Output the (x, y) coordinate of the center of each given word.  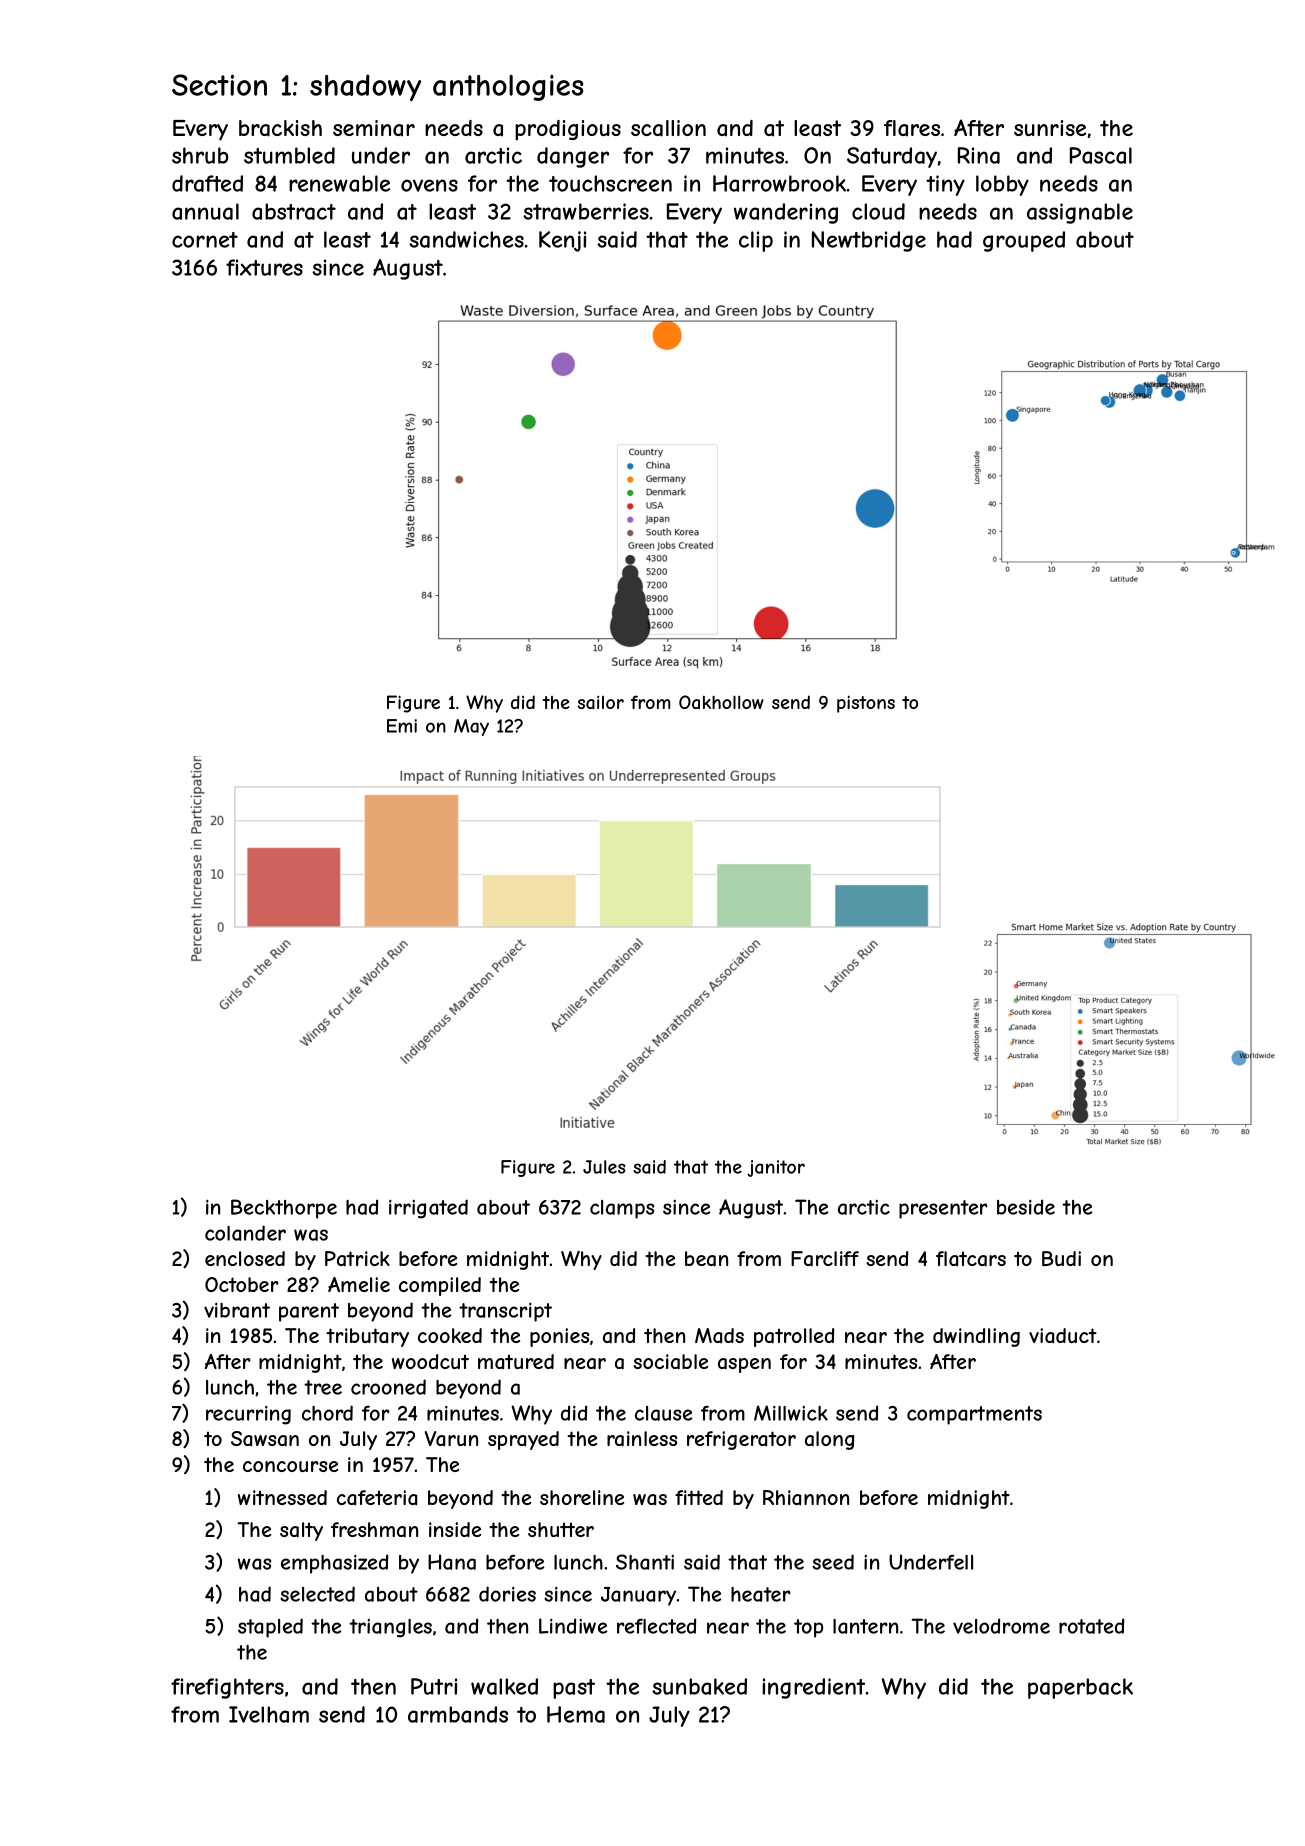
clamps (622, 1209)
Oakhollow (721, 702)
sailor (600, 702)
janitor (776, 1168)
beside (1026, 1207)
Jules (604, 1167)
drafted (207, 183)
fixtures (264, 267)
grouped (1024, 241)
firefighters (227, 1688)
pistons (866, 704)
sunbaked (699, 1686)
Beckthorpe (284, 1209)
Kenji (562, 241)
